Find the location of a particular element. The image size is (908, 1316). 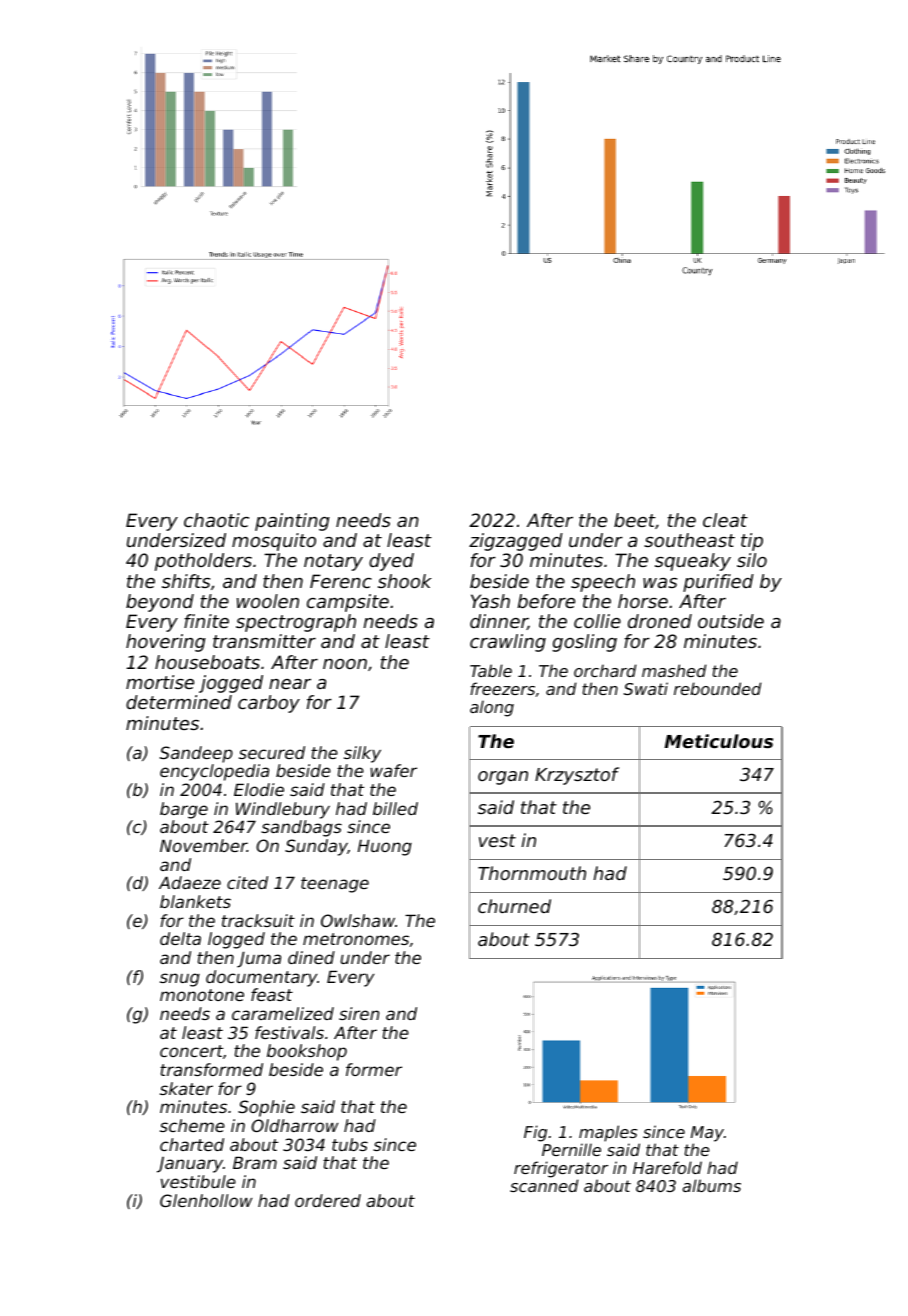

Sandeep is located at coordinates (196, 754).
